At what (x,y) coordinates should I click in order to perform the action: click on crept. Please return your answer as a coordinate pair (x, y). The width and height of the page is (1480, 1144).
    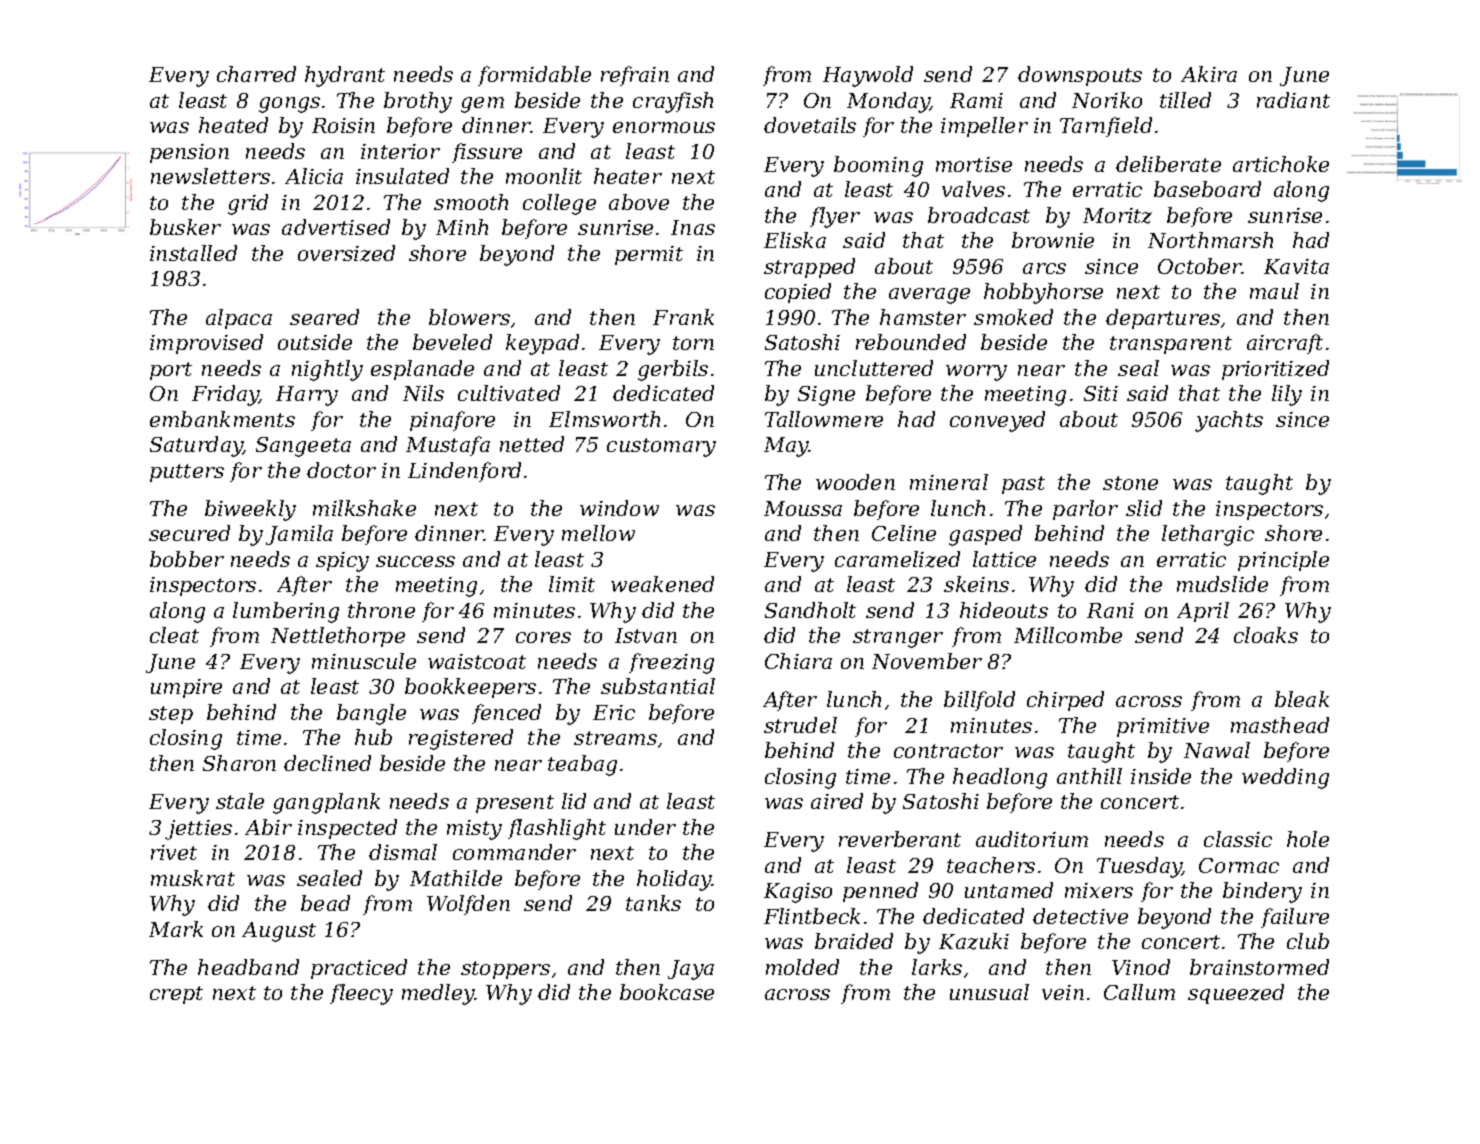
    Looking at the image, I should click on (176, 995).
